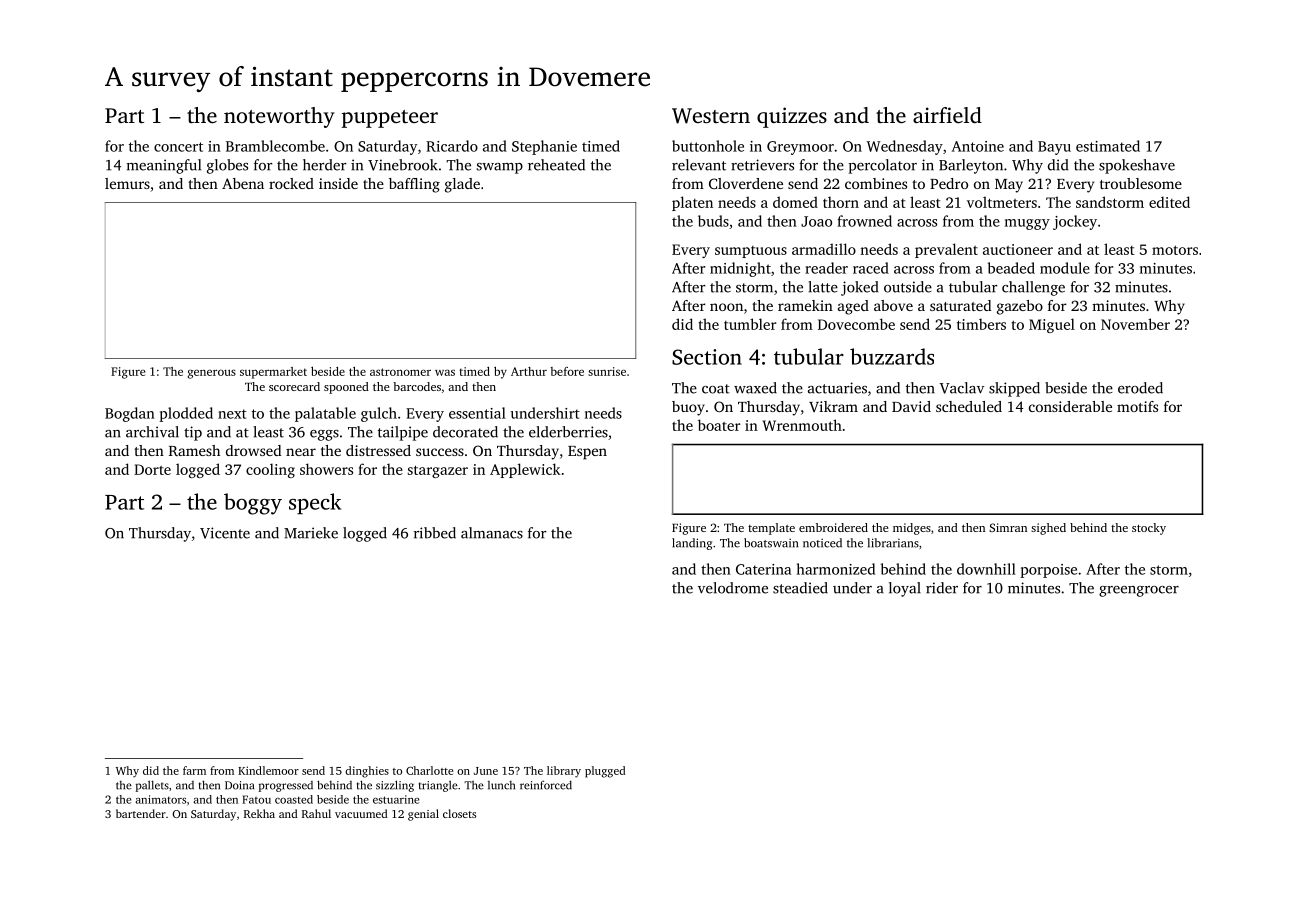 This document has width=1308, height=924. Describe the element at coordinates (546, 785) in the document. I see `reinforced` at that location.
